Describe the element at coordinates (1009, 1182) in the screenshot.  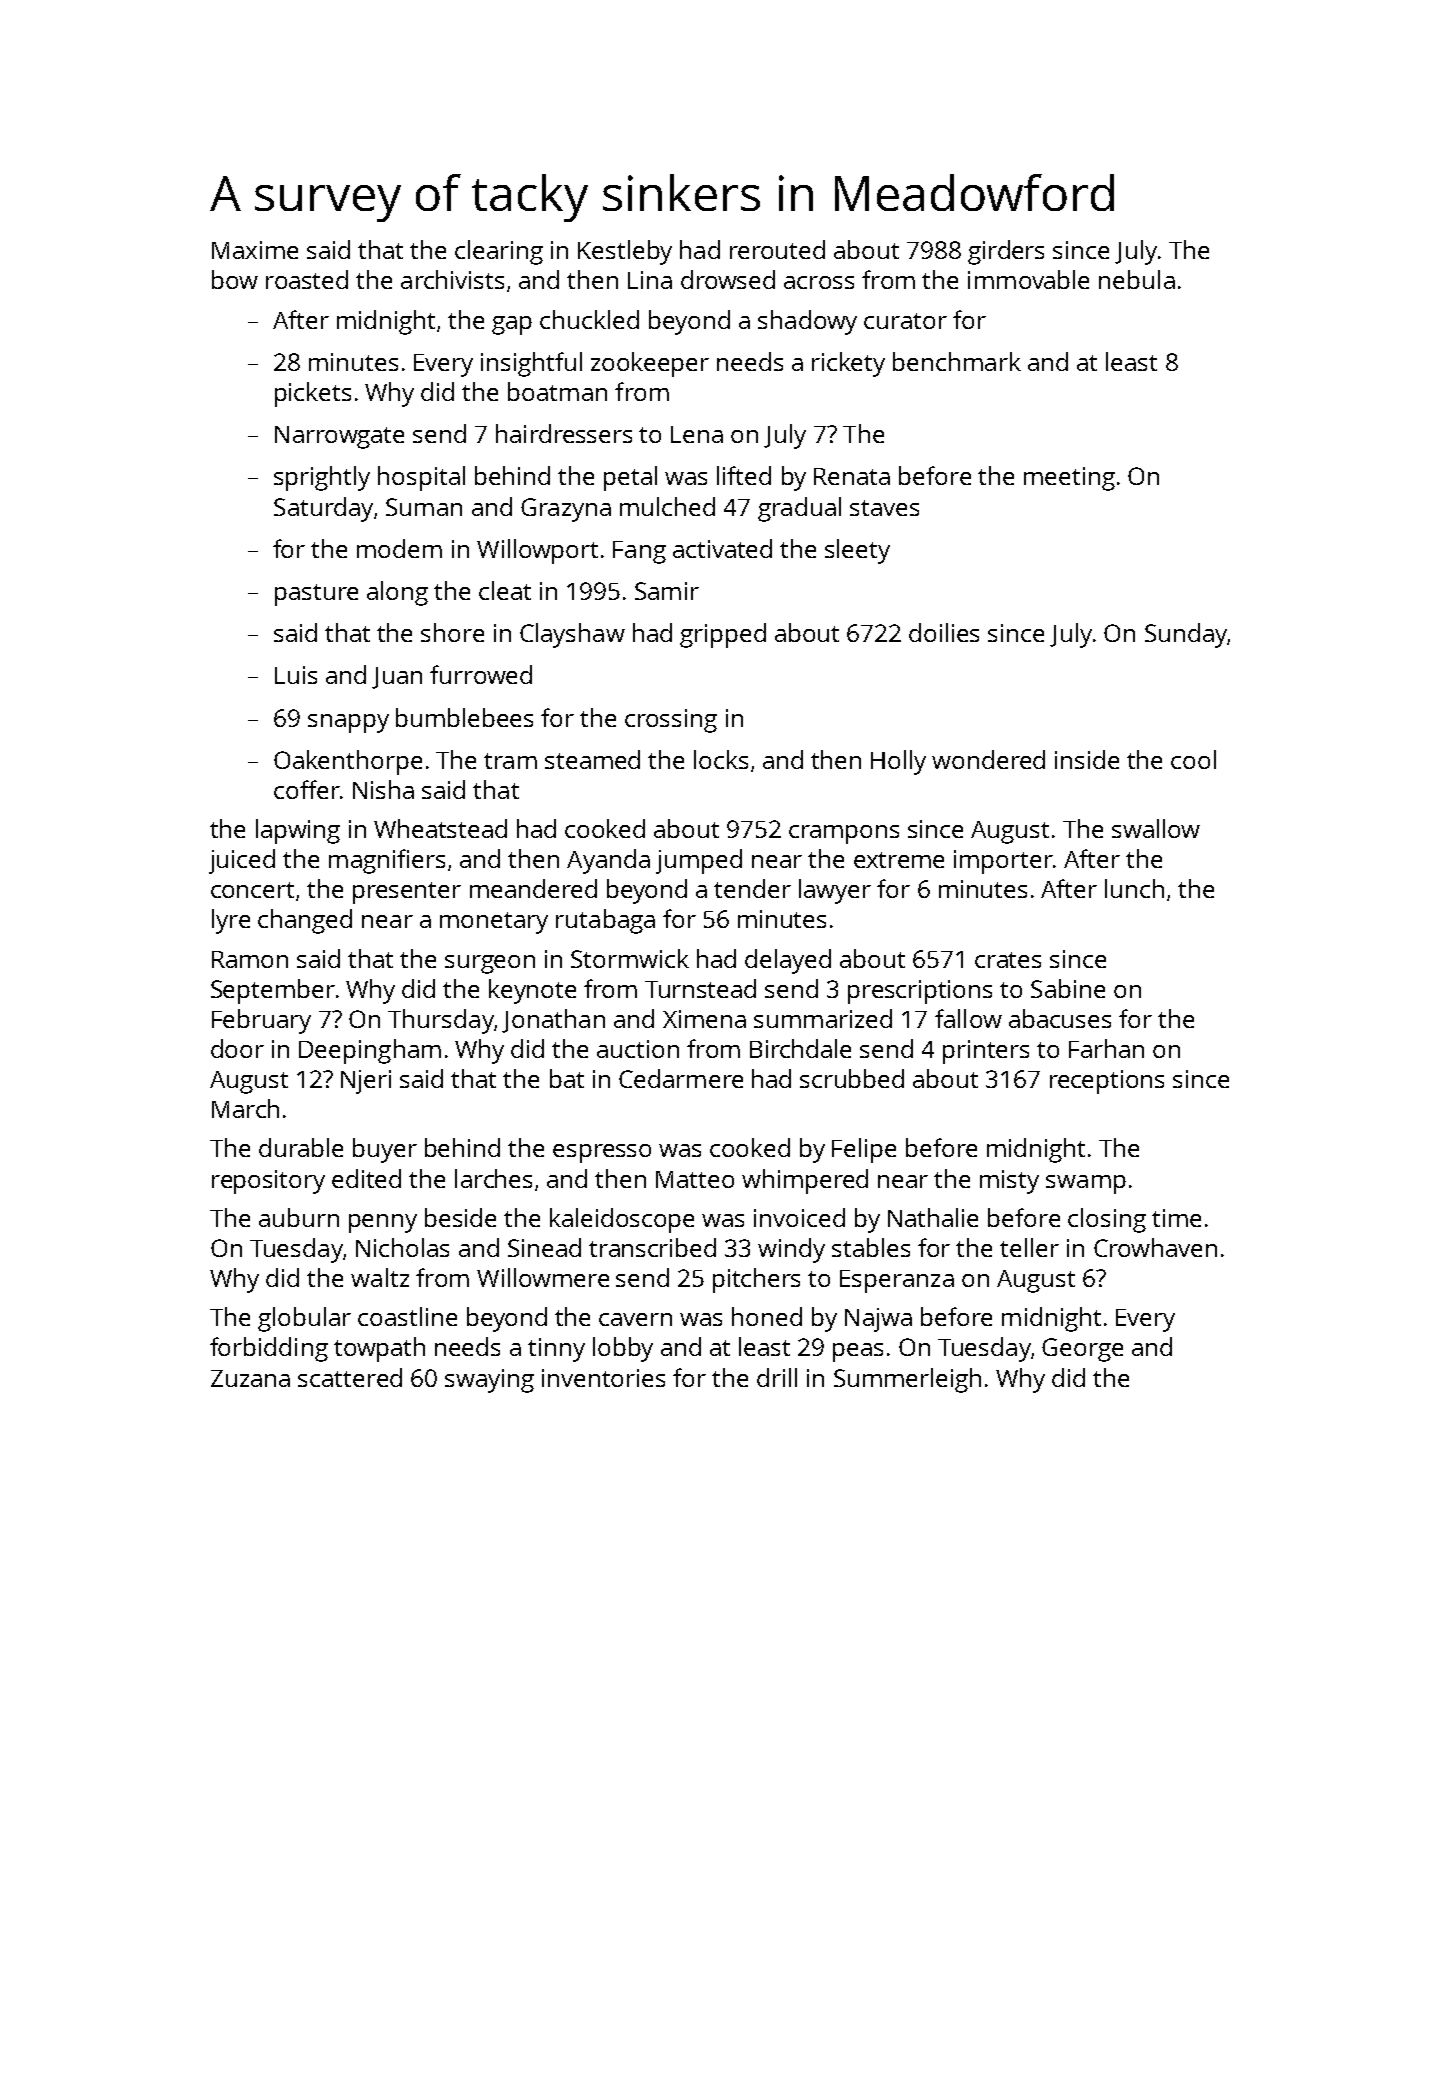
I see `misty` at that location.
